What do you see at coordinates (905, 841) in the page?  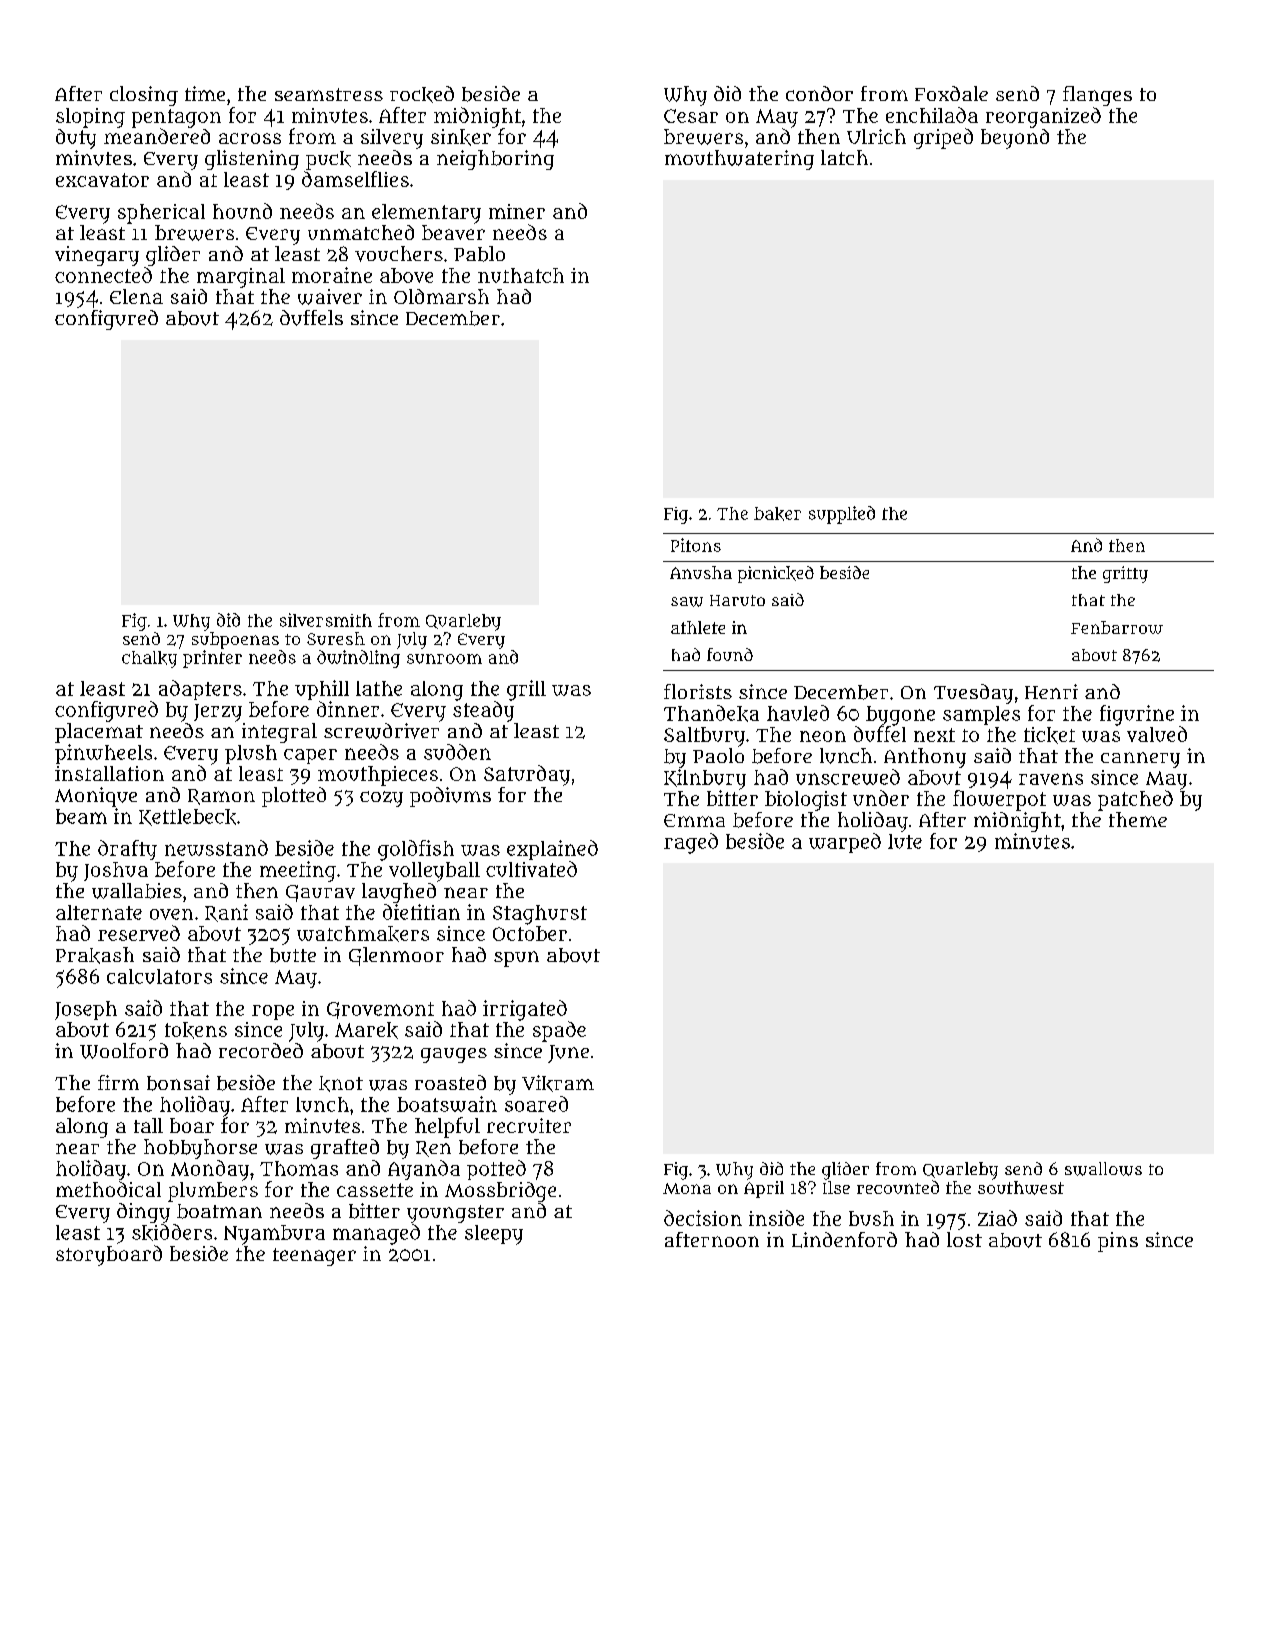 I see `lute` at bounding box center [905, 841].
